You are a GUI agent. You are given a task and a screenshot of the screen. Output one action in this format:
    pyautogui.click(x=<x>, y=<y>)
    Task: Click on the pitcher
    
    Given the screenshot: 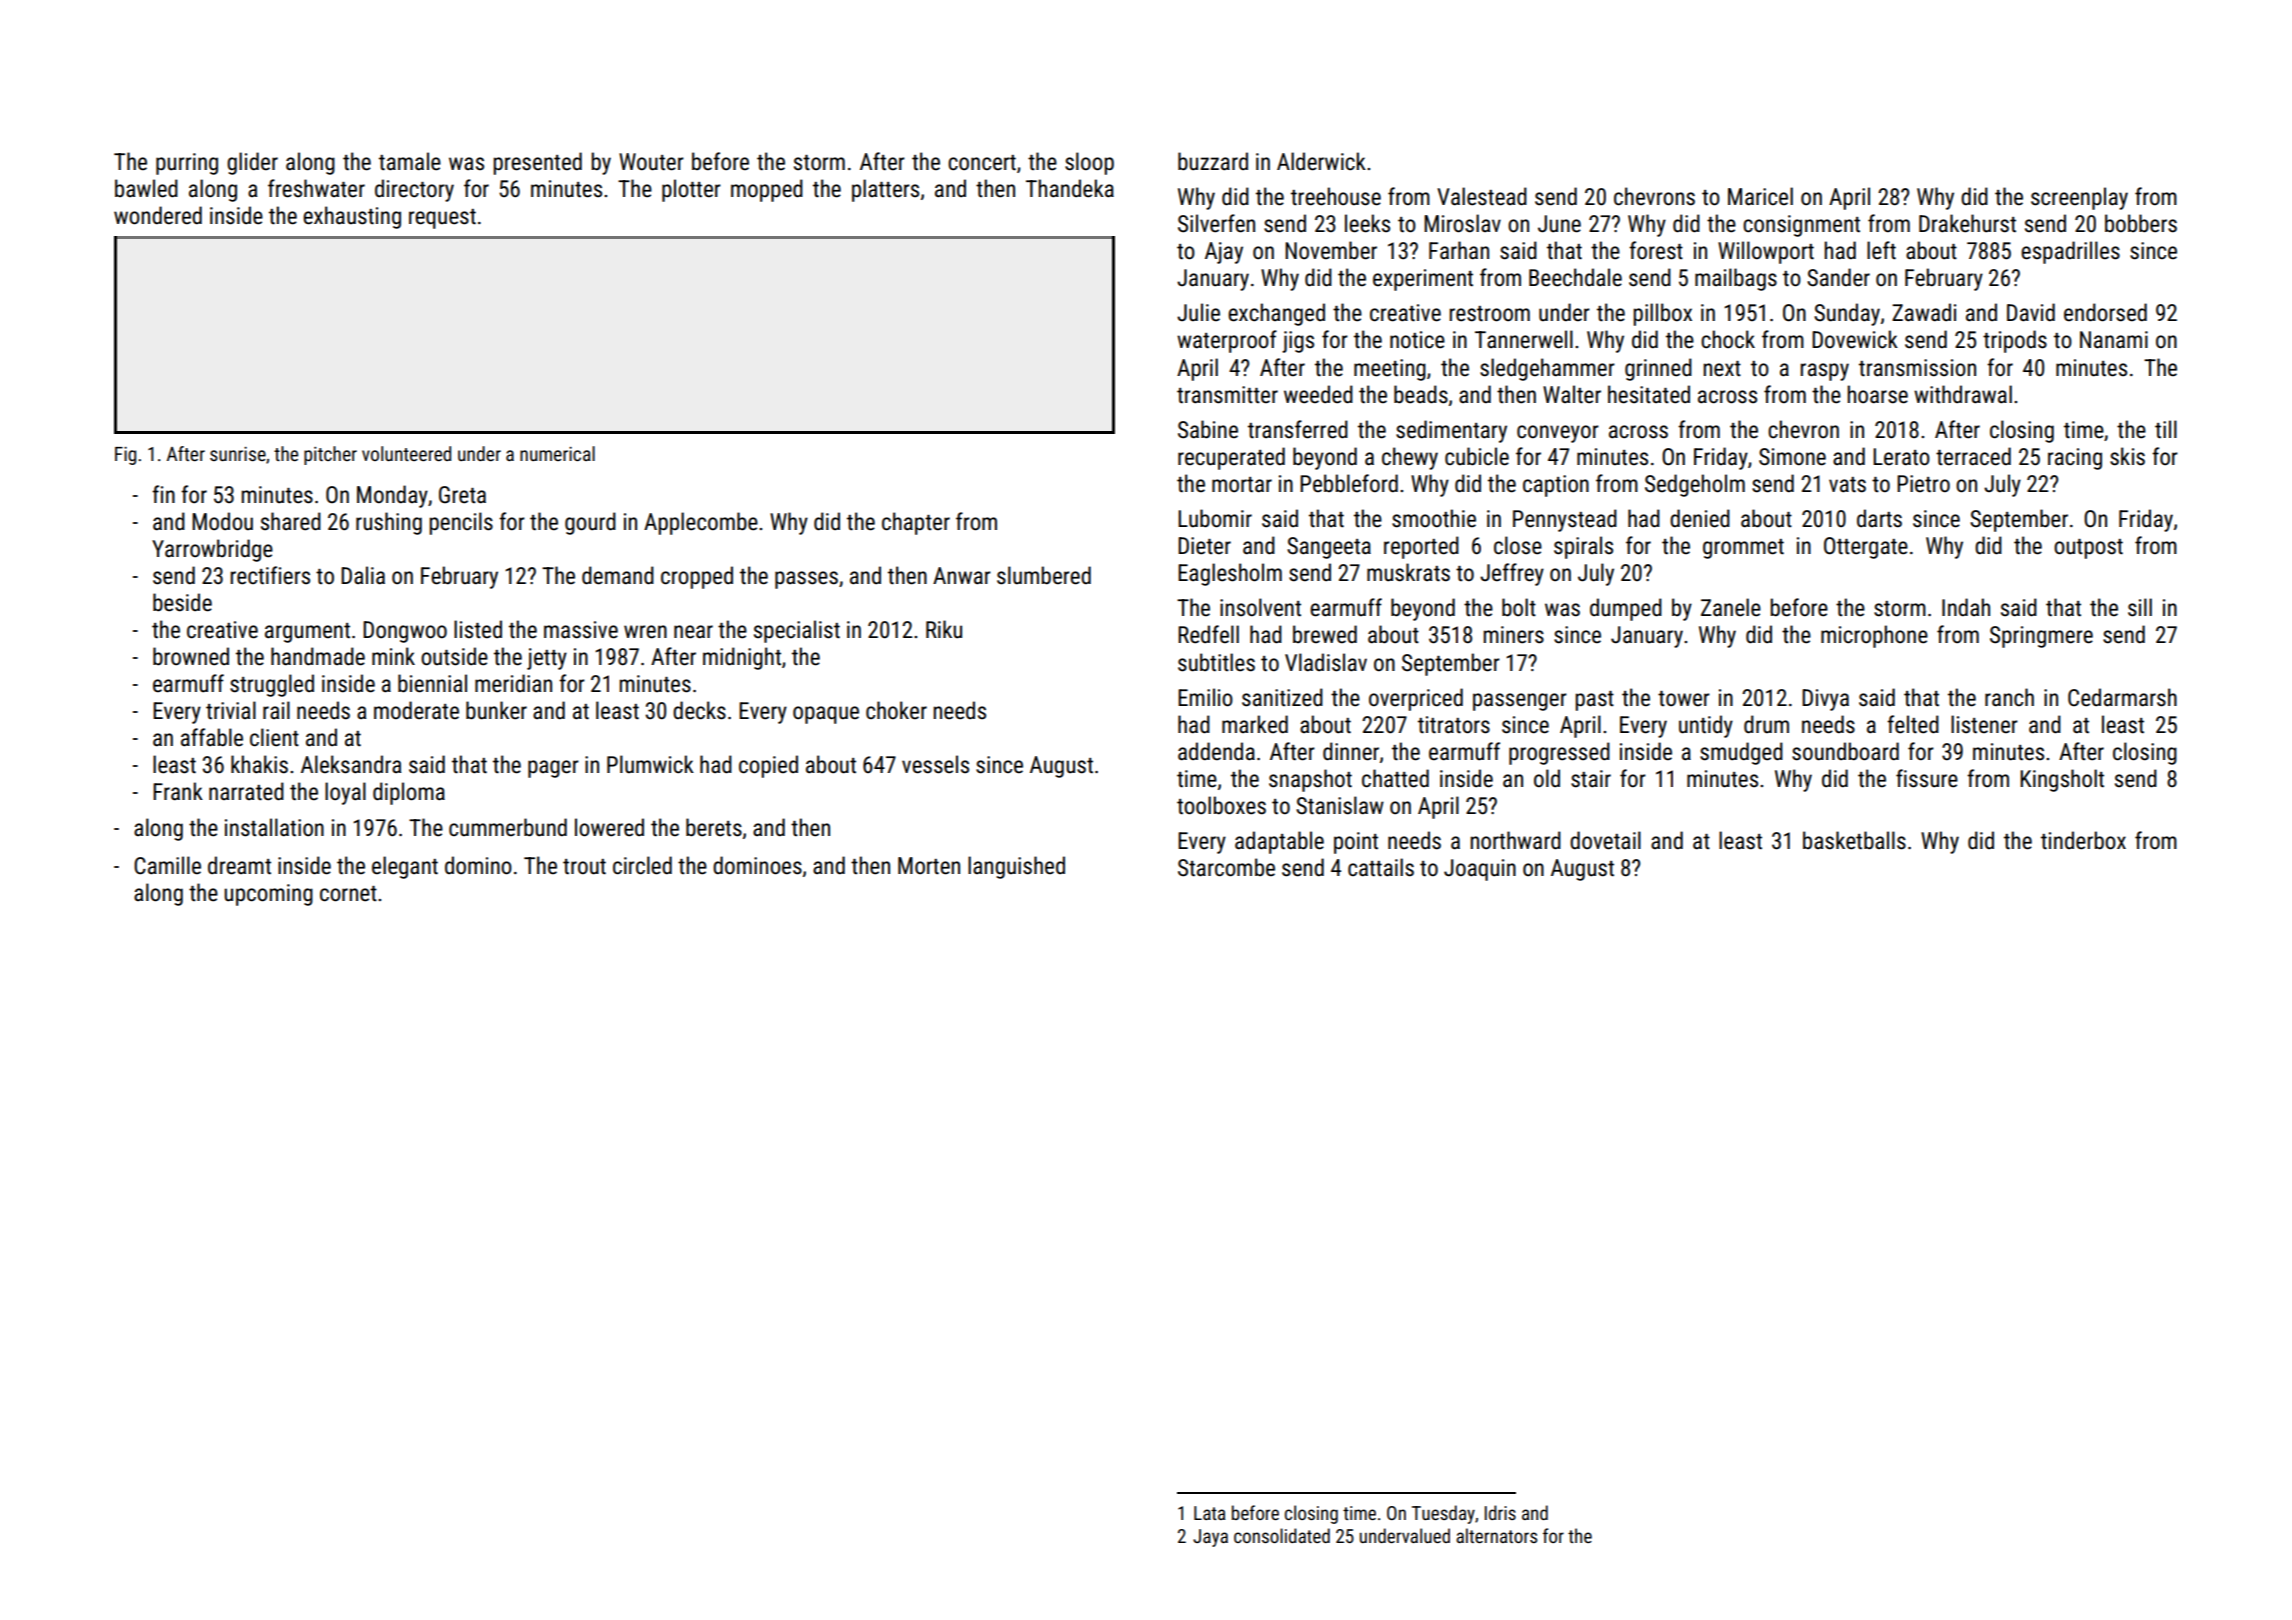 What is the action you would take?
    pyautogui.click(x=330, y=455)
